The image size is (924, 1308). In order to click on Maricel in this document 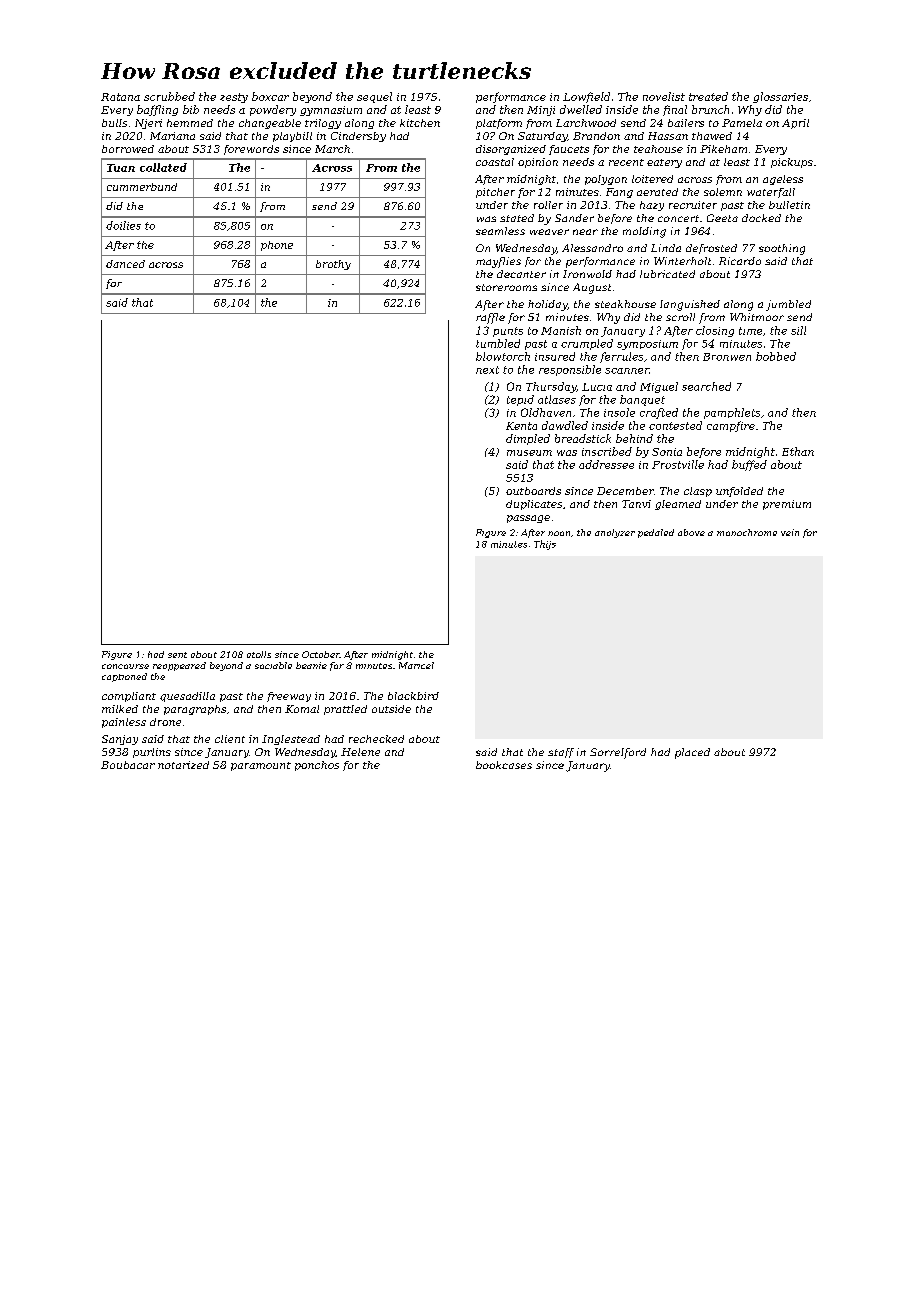, I will do `click(416, 665)`.
